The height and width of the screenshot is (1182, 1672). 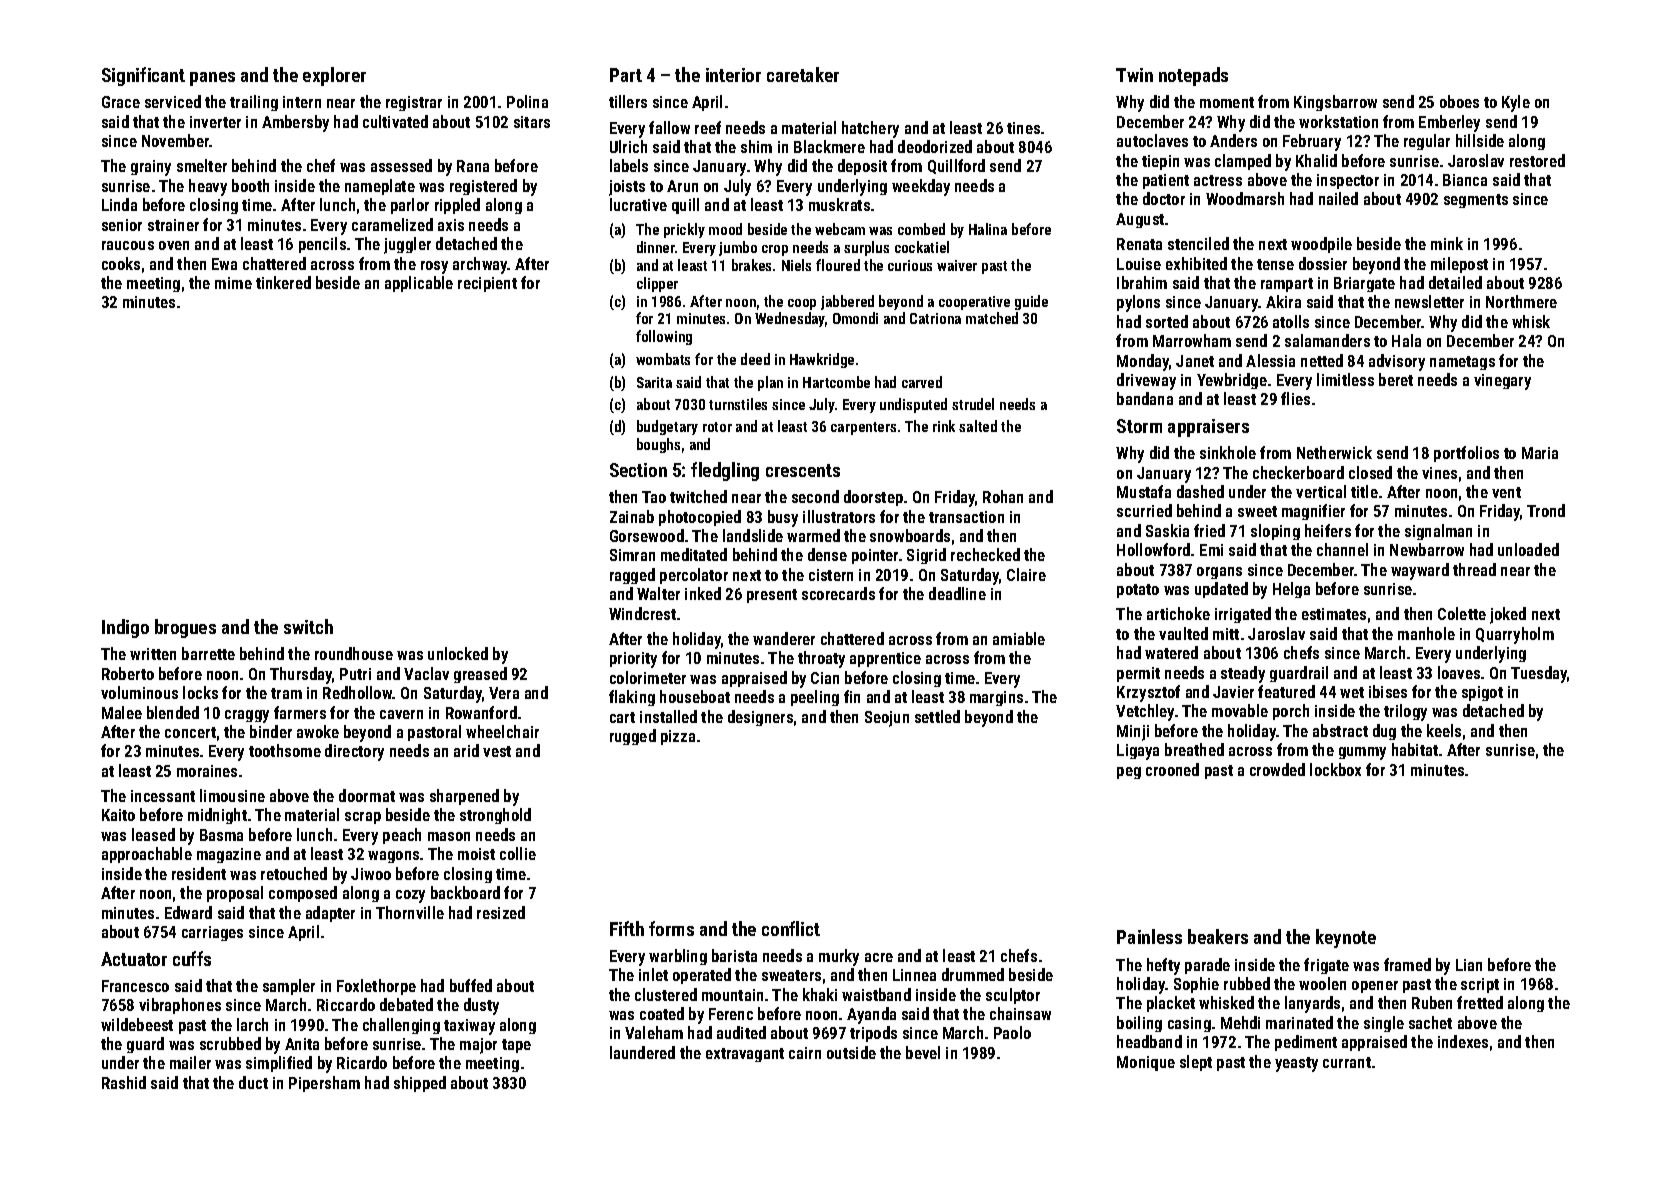 What do you see at coordinates (1521, 301) in the screenshot?
I see `Northmere` at bounding box center [1521, 301].
